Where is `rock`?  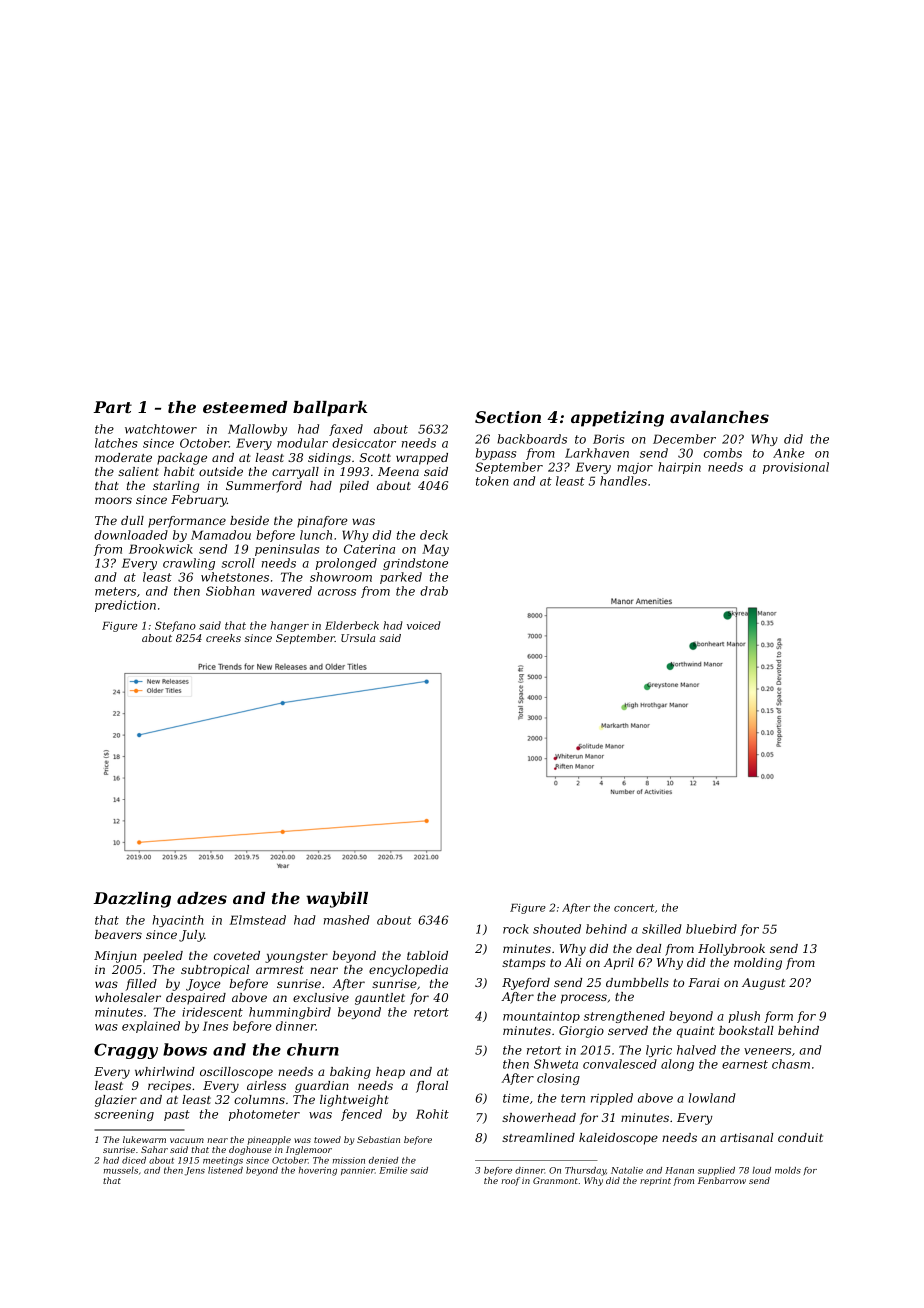
rock is located at coordinates (516, 929).
